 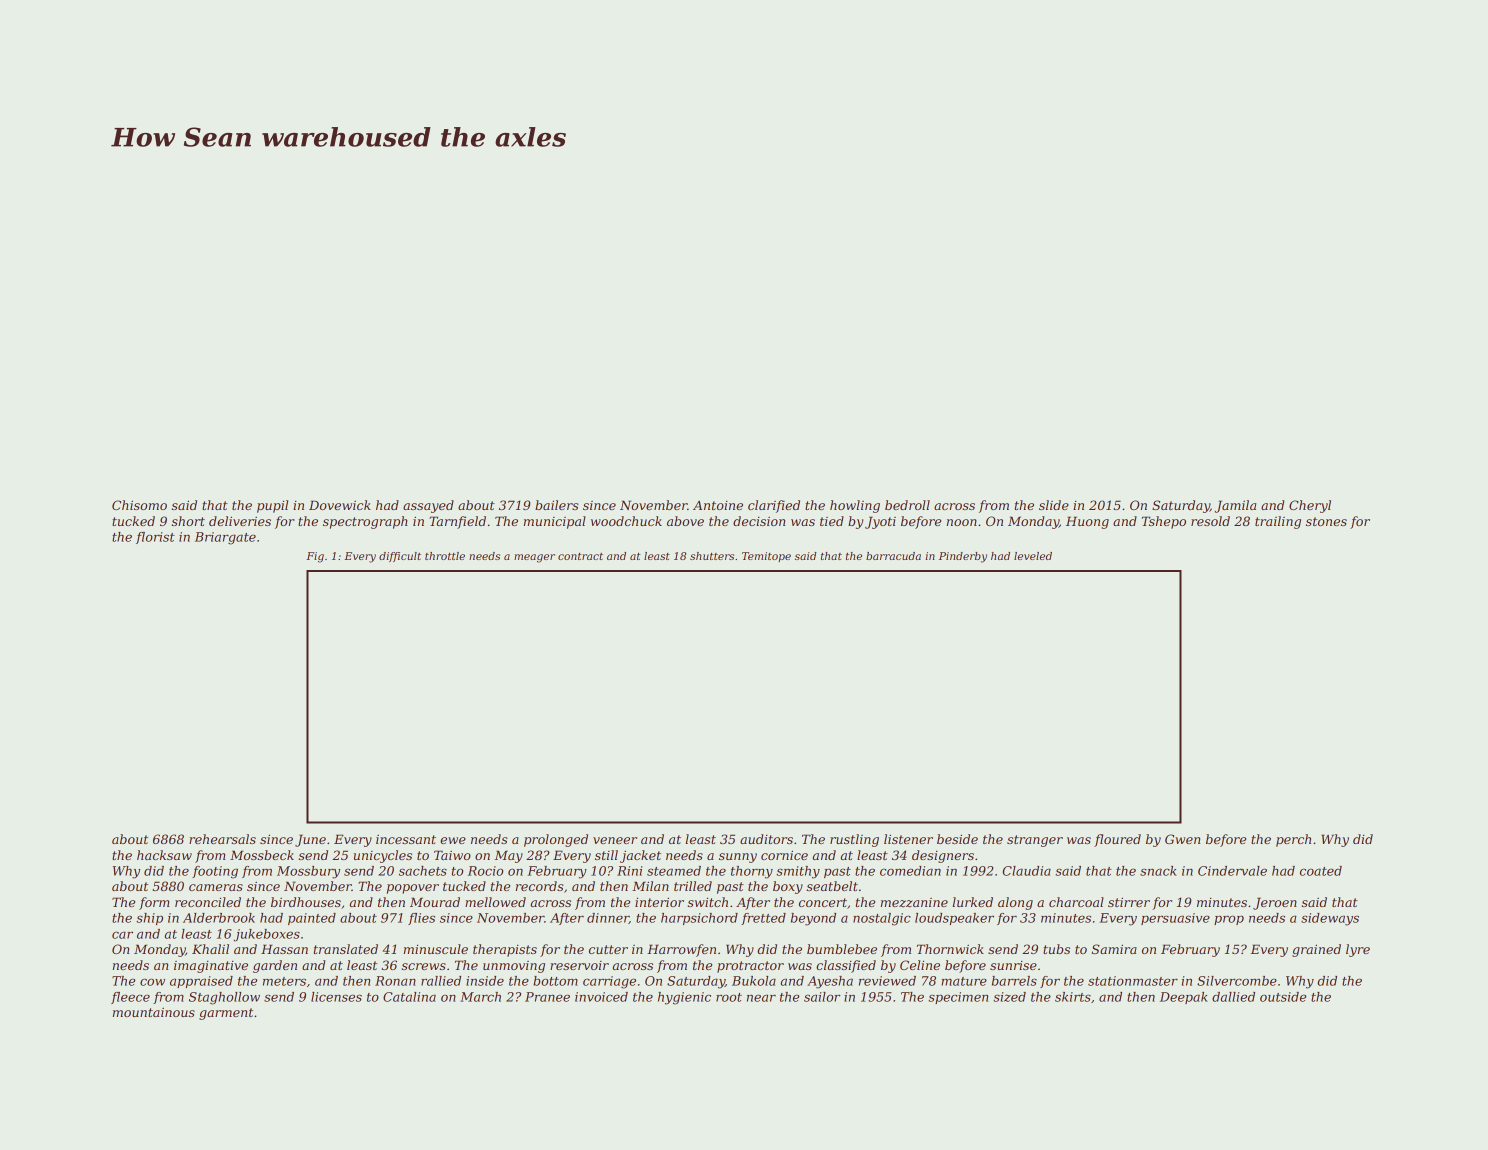 What do you see at coordinates (907, 505) in the document?
I see `bedroll` at bounding box center [907, 505].
